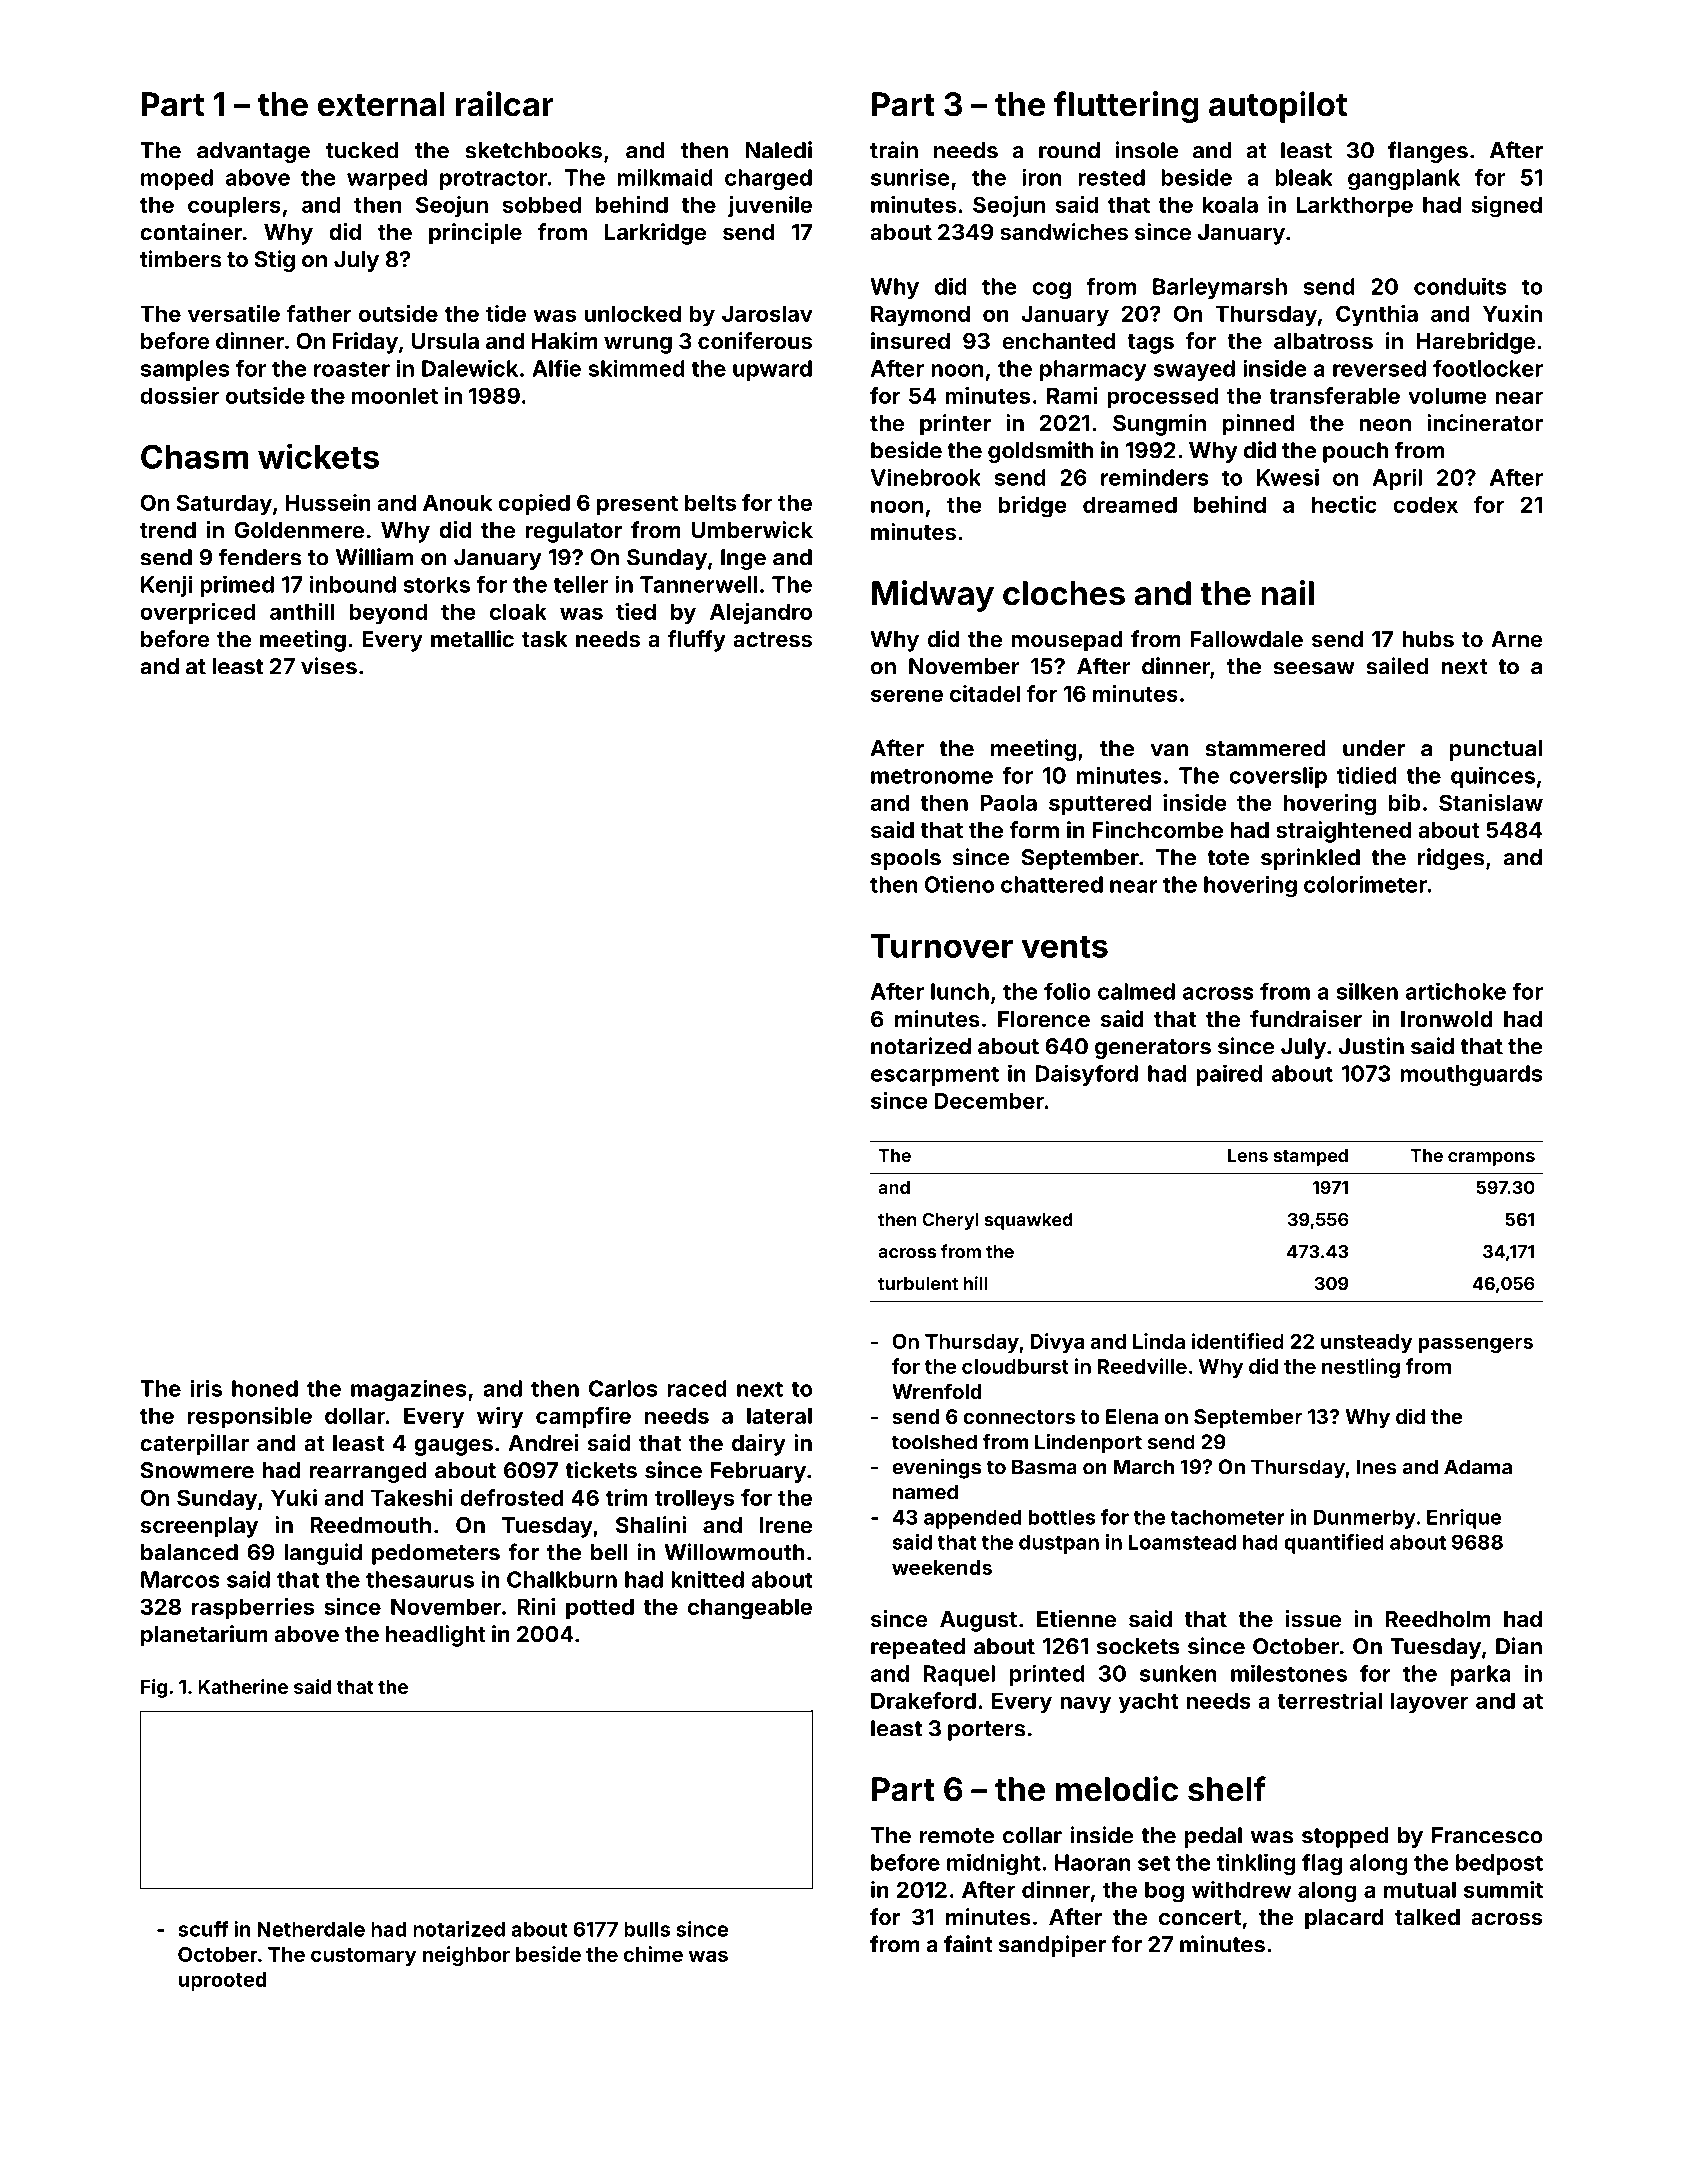 The height and width of the screenshot is (2178, 1683). I want to click on generators, so click(1153, 1049).
